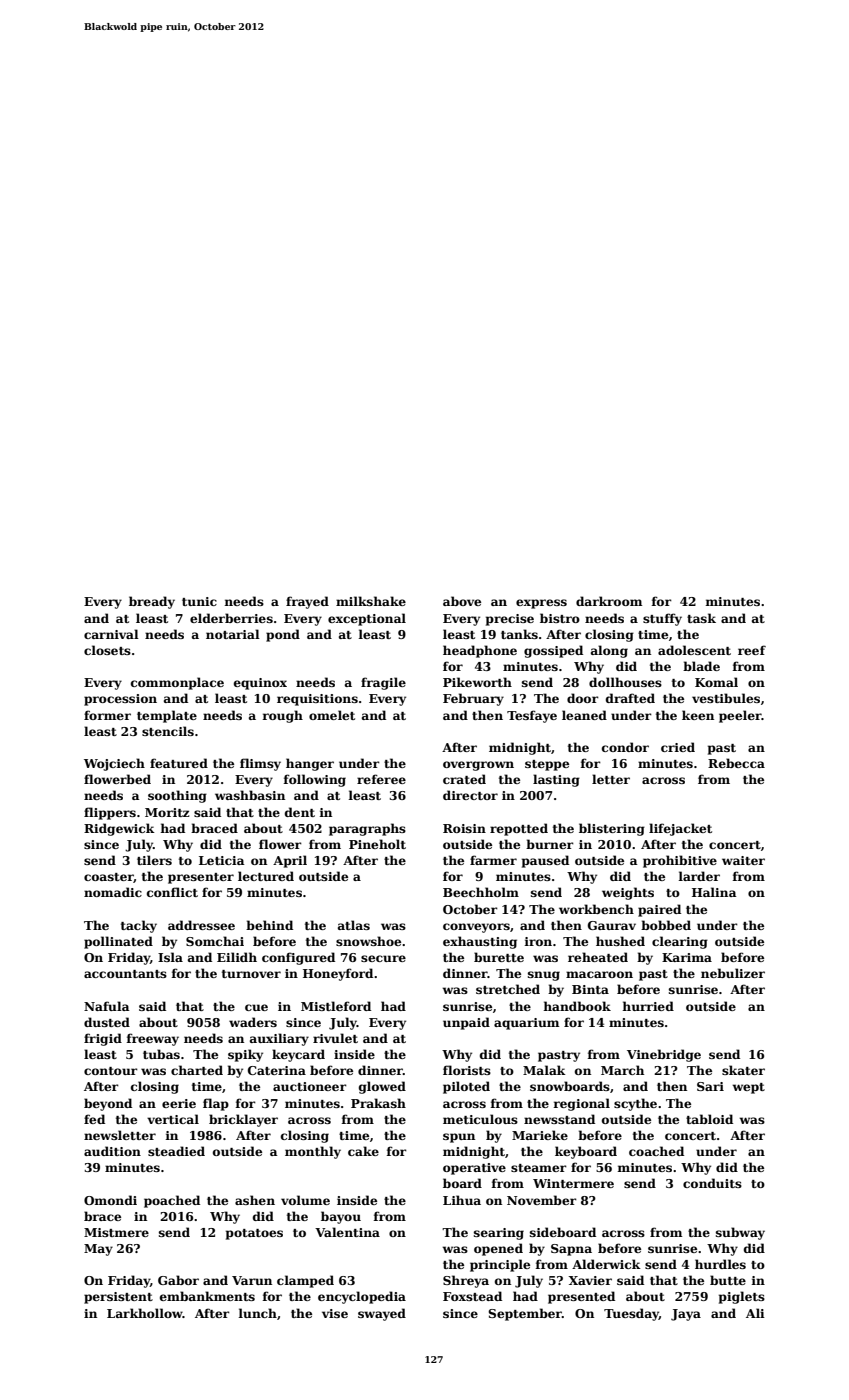 This page has height=1400, width=849. I want to click on unpaid, so click(466, 1023).
